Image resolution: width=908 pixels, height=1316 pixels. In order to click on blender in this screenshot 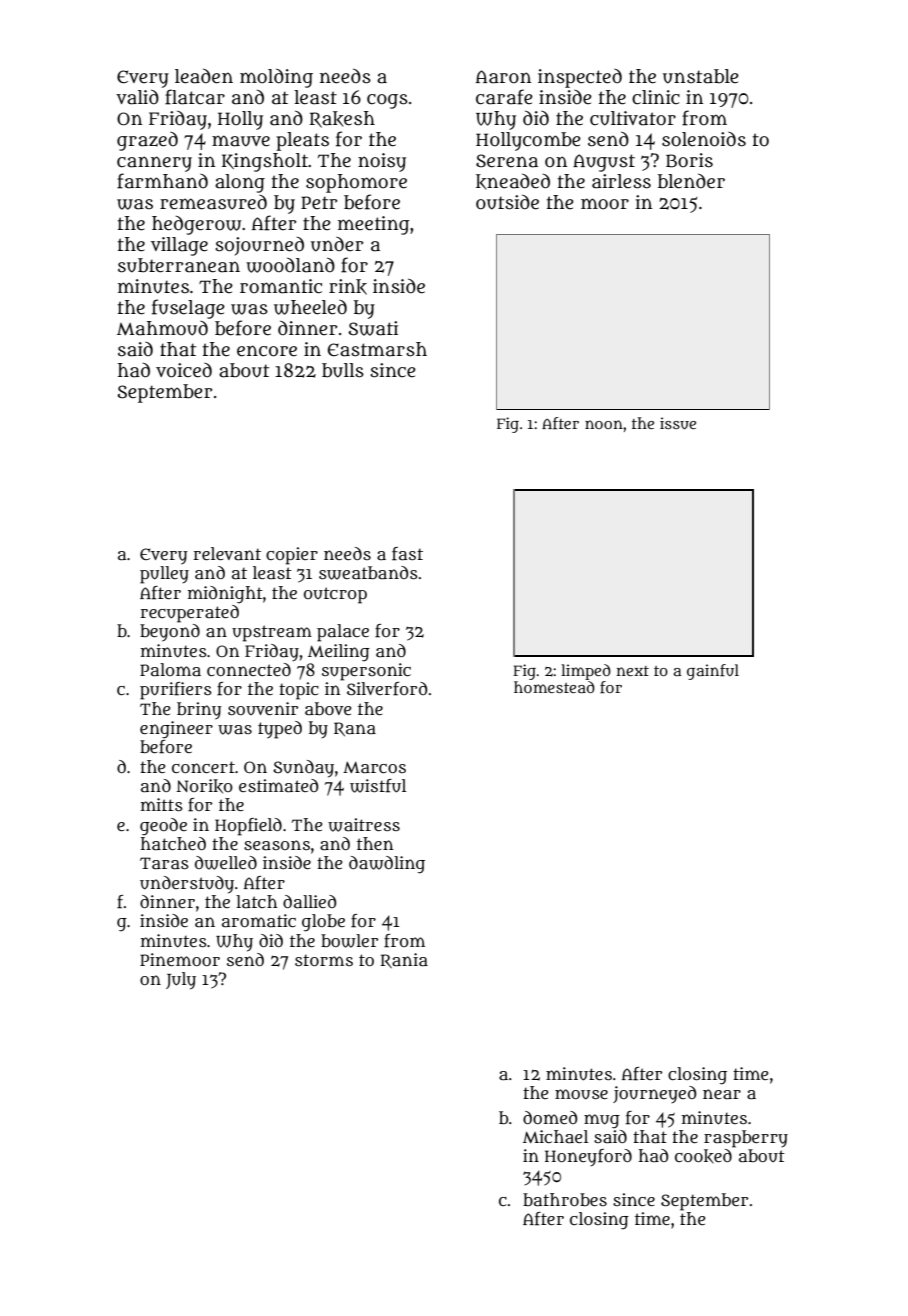, I will do `click(691, 181)`.
